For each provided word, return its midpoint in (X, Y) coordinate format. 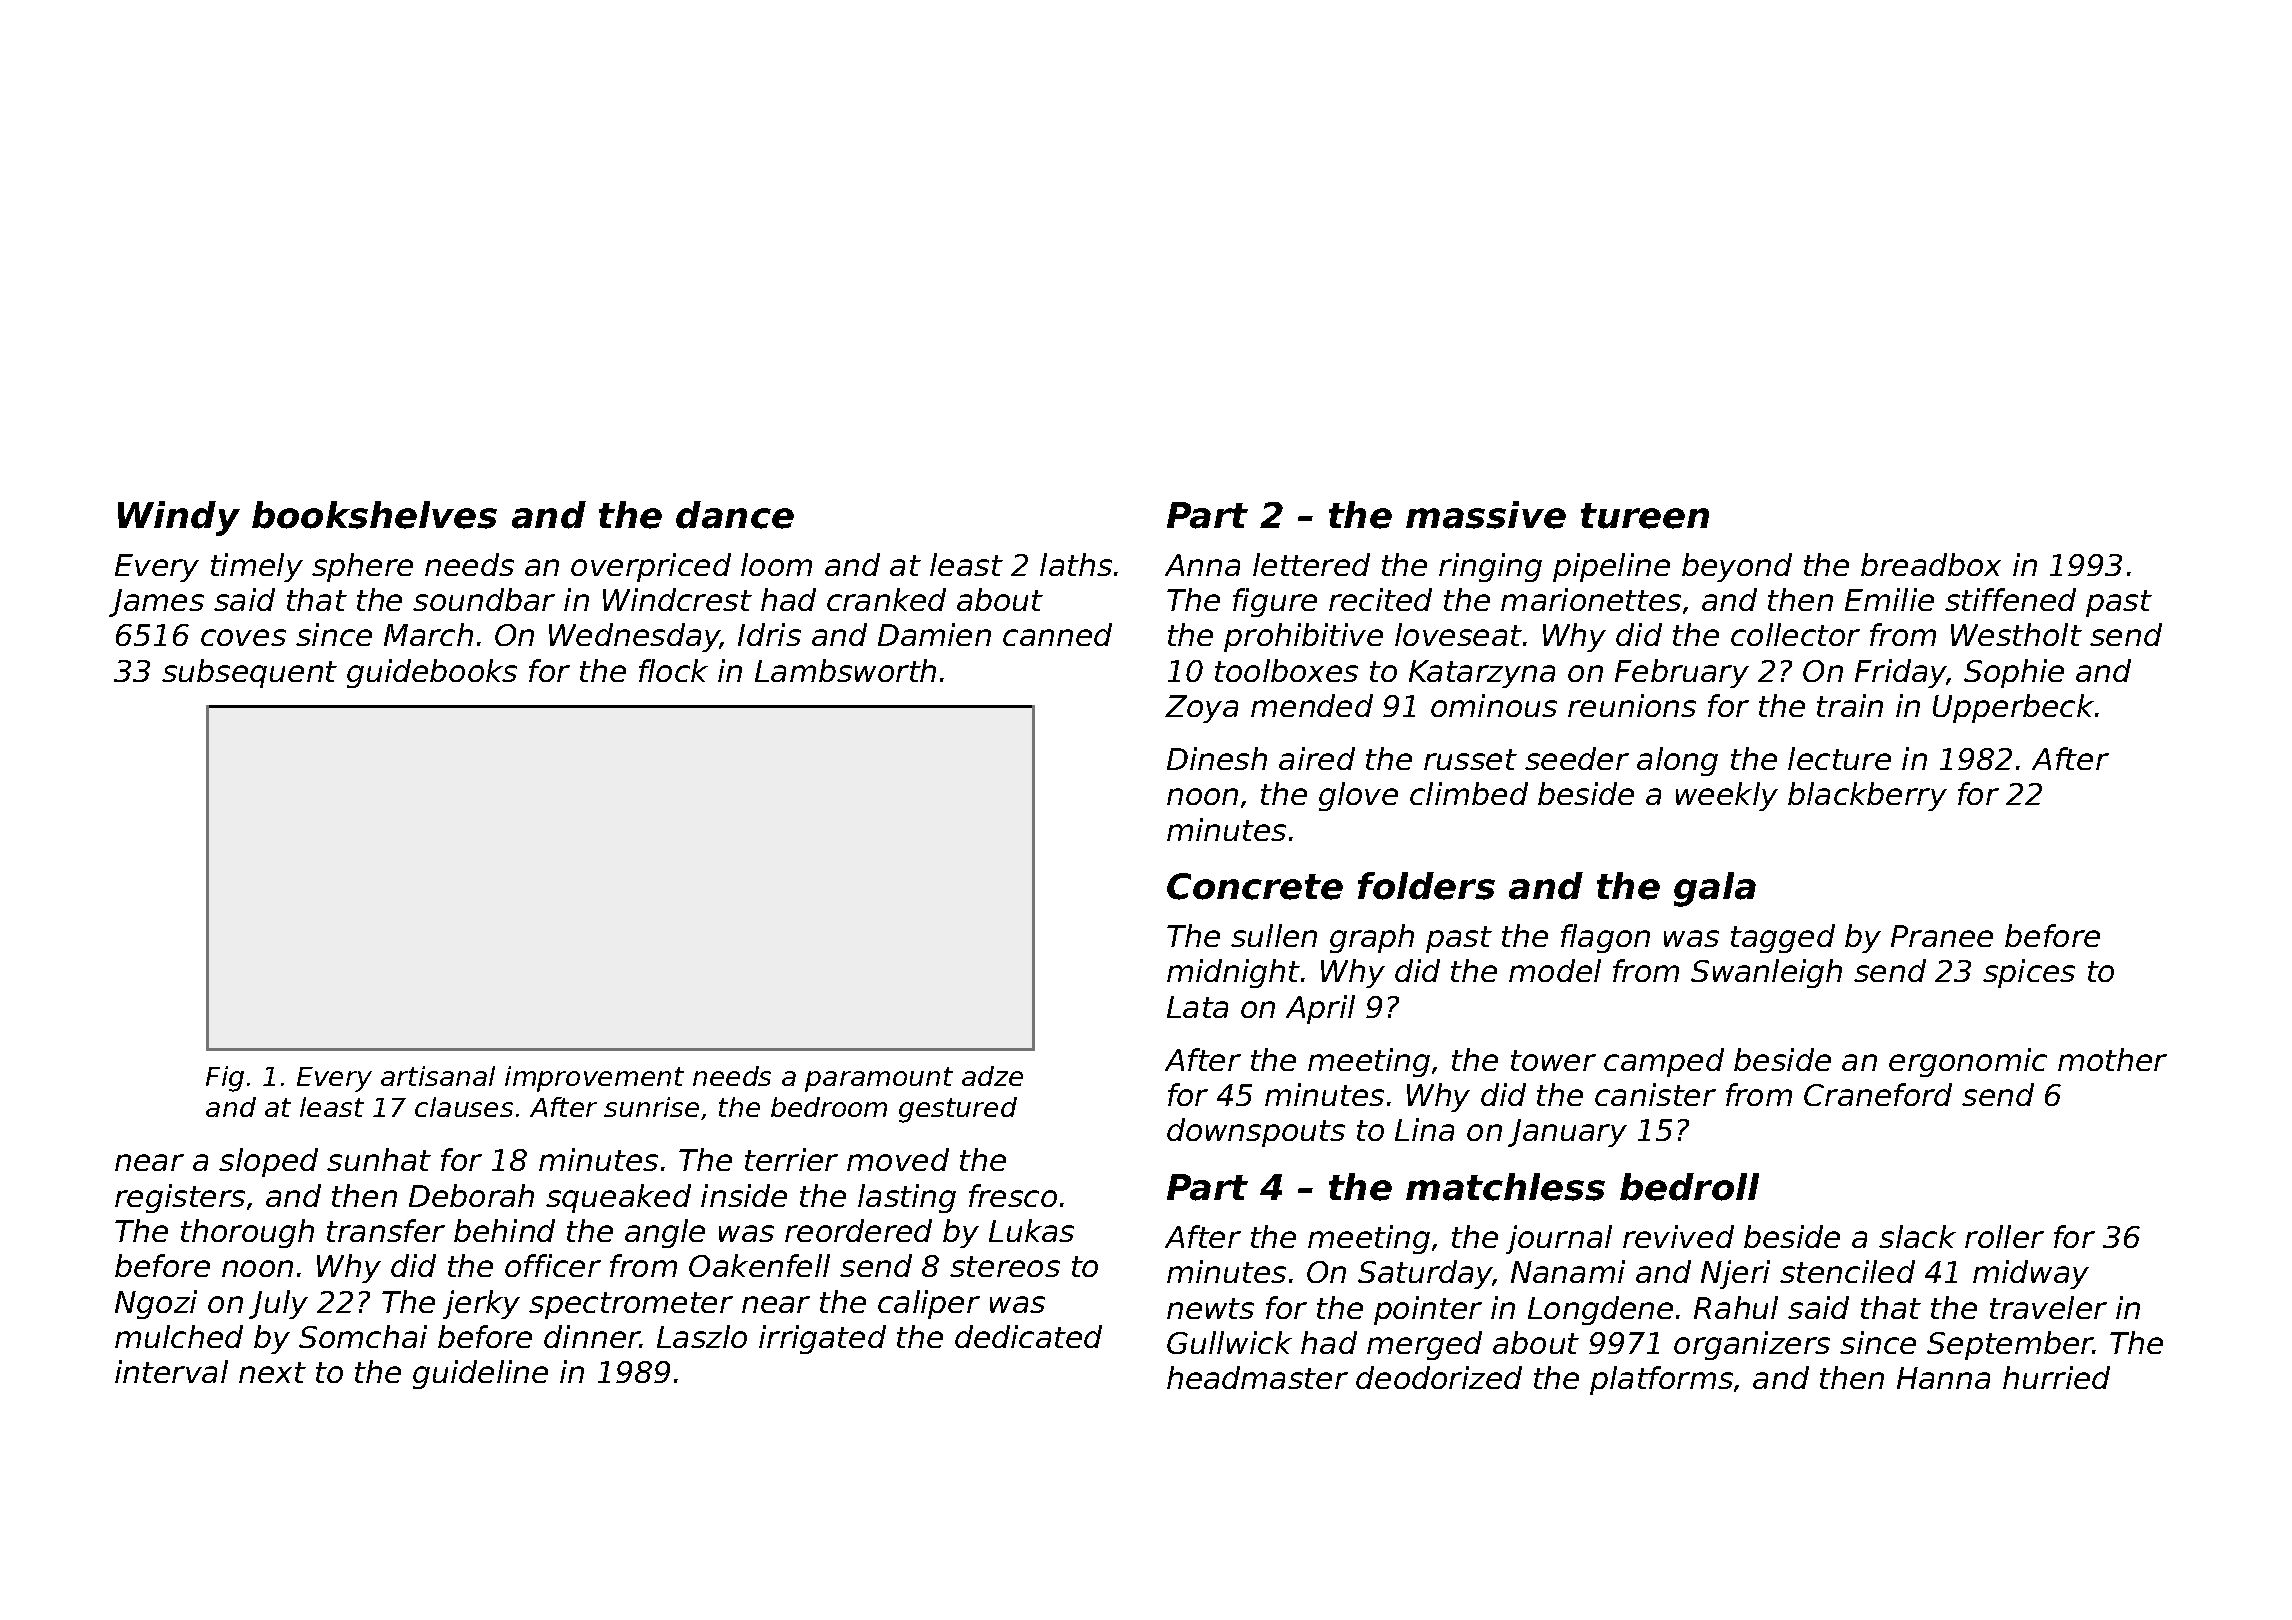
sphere (362, 567)
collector (1795, 634)
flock (673, 670)
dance (735, 515)
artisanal (438, 1076)
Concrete (1255, 886)
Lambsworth (845, 670)
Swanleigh (1766, 973)
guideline (480, 1374)
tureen (1645, 516)
